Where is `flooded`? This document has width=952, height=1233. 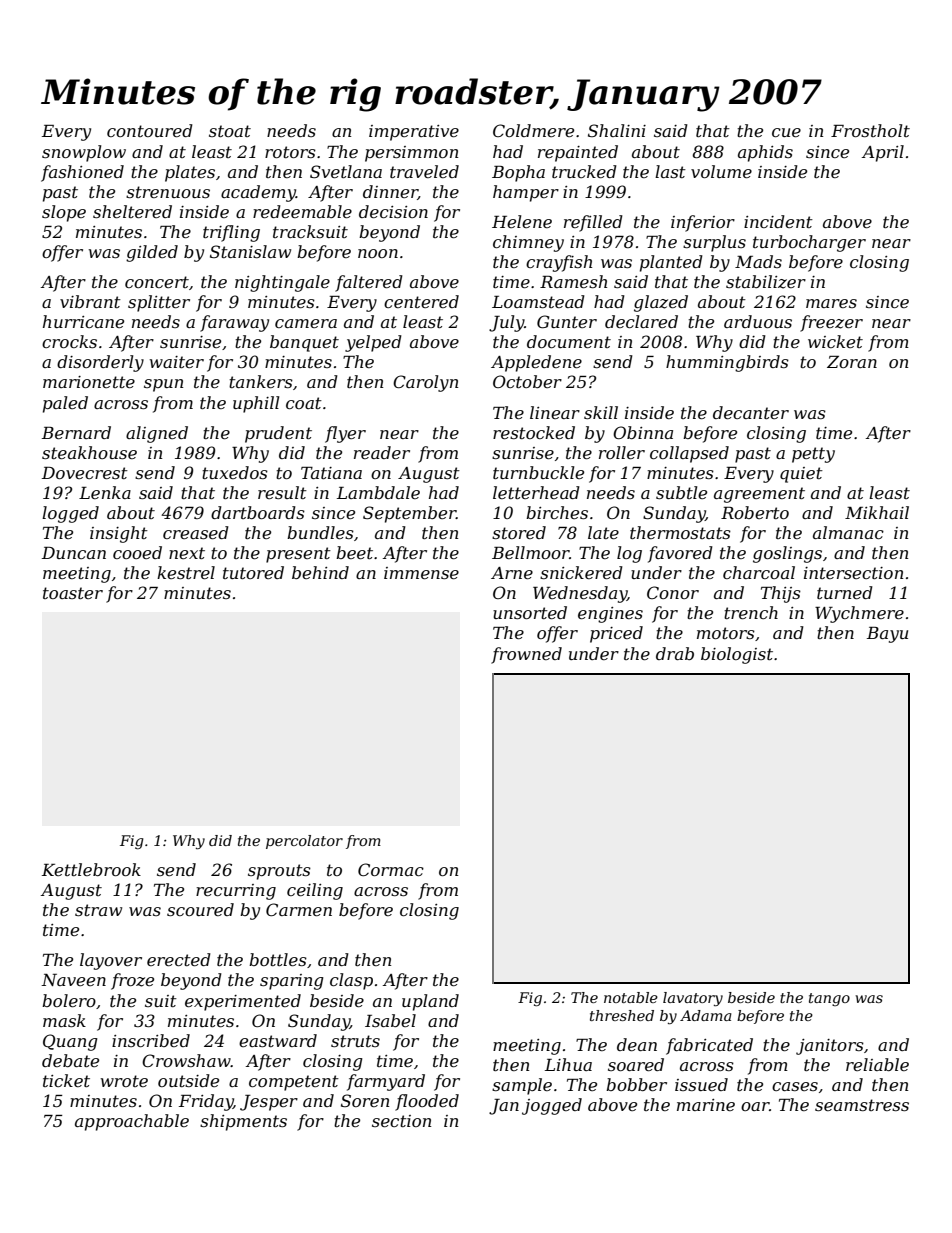 flooded is located at coordinates (427, 1102).
